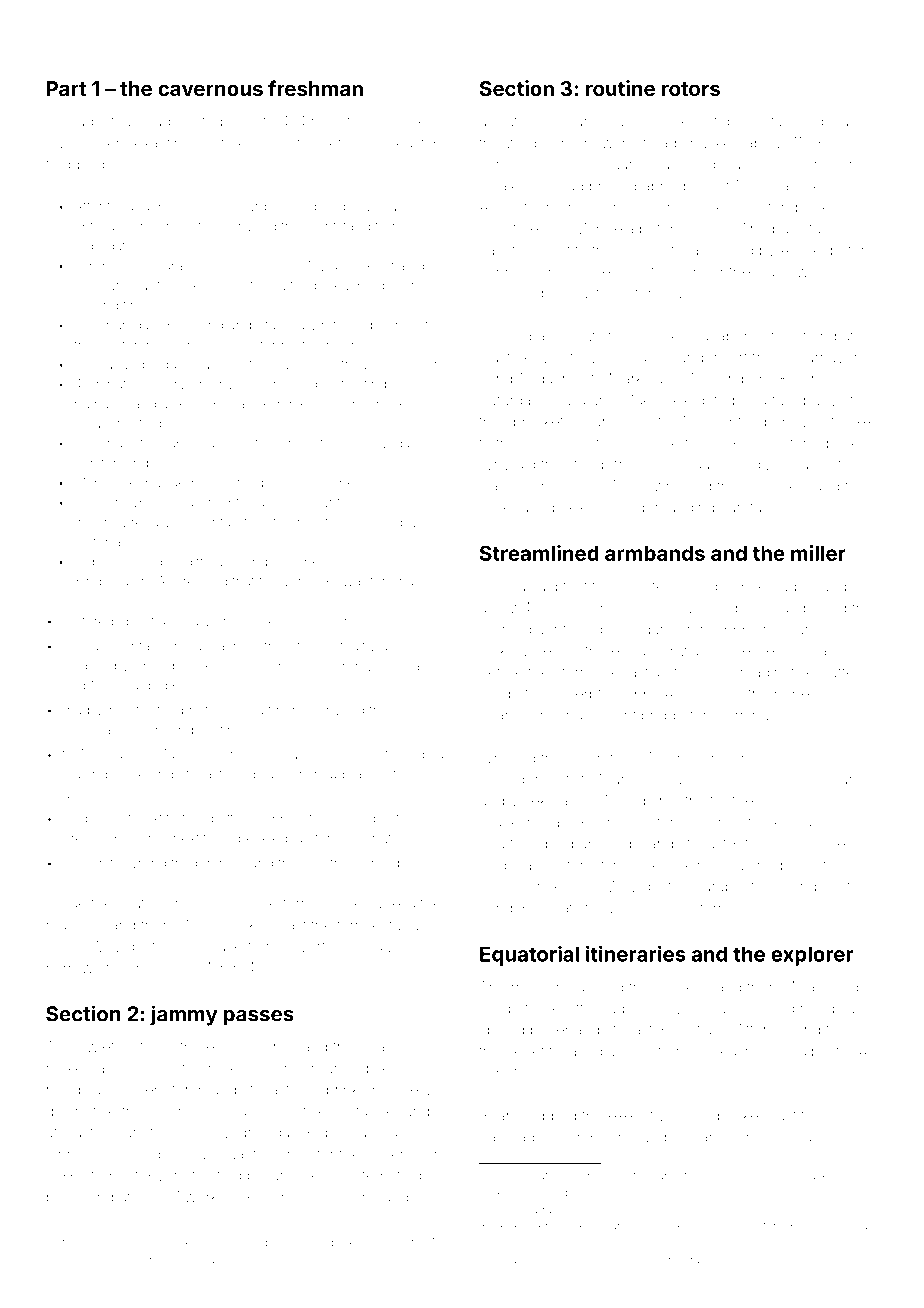 The height and width of the screenshot is (1308, 924). Describe the element at coordinates (86, 839) in the screenshot. I see `dresser` at that location.
